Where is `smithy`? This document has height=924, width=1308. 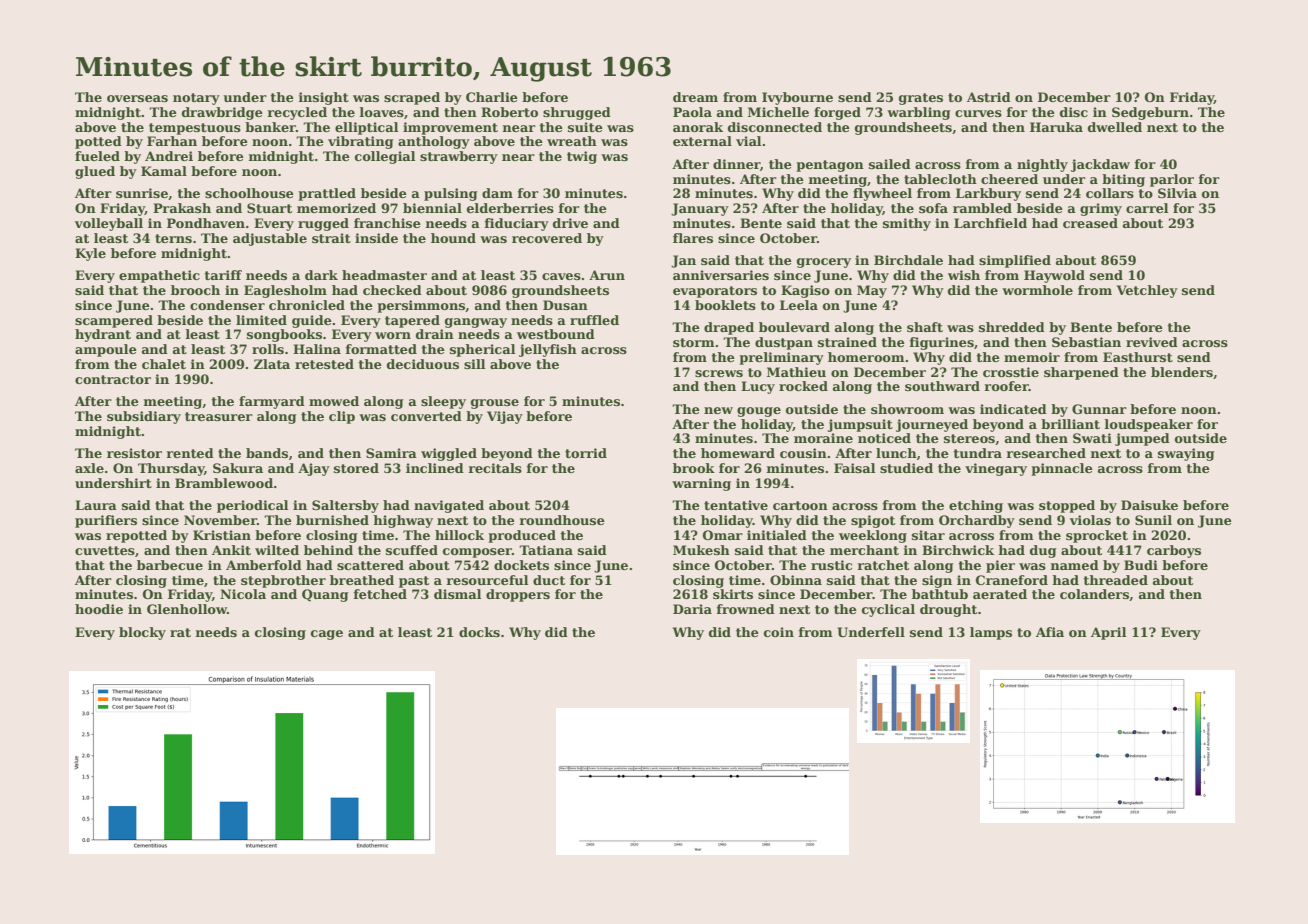 smithy is located at coordinates (907, 224).
